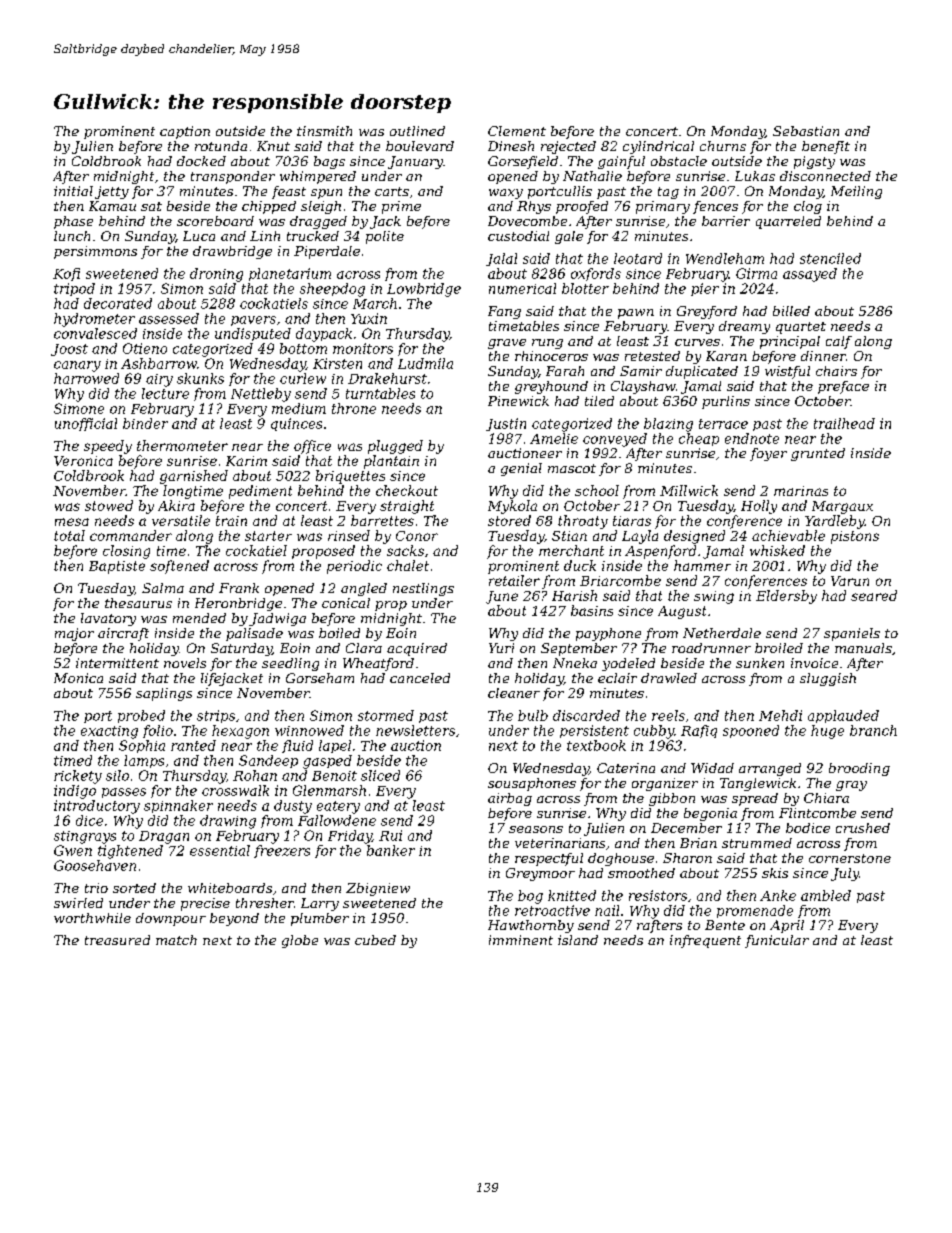 The image size is (952, 1233). I want to click on dreamy, so click(744, 327).
